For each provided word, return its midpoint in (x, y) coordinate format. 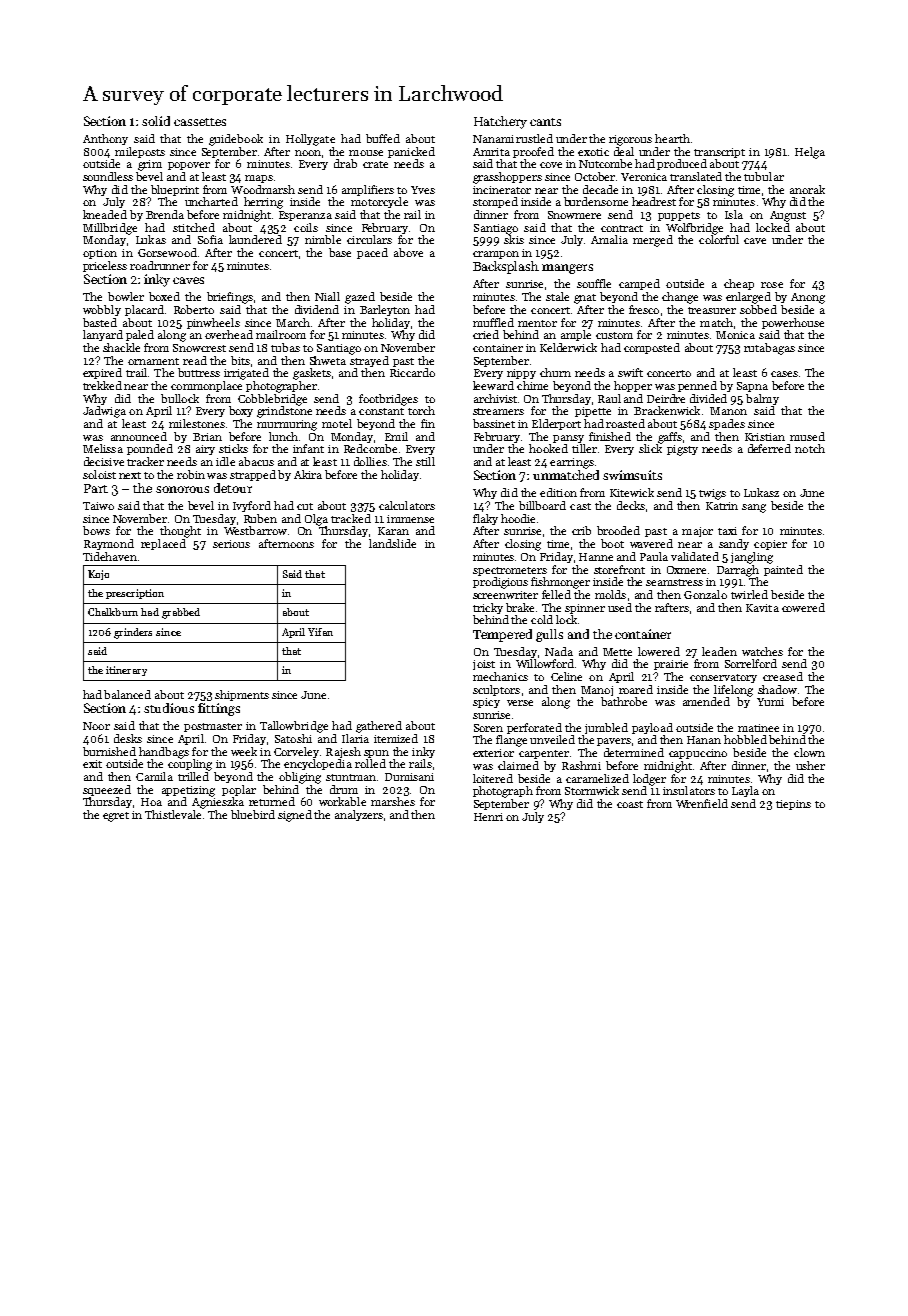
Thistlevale (173, 814)
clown (809, 752)
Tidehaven (110, 556)
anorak (807, 189)
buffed (383, 138)
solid (156, 121)
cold (542, 619)
